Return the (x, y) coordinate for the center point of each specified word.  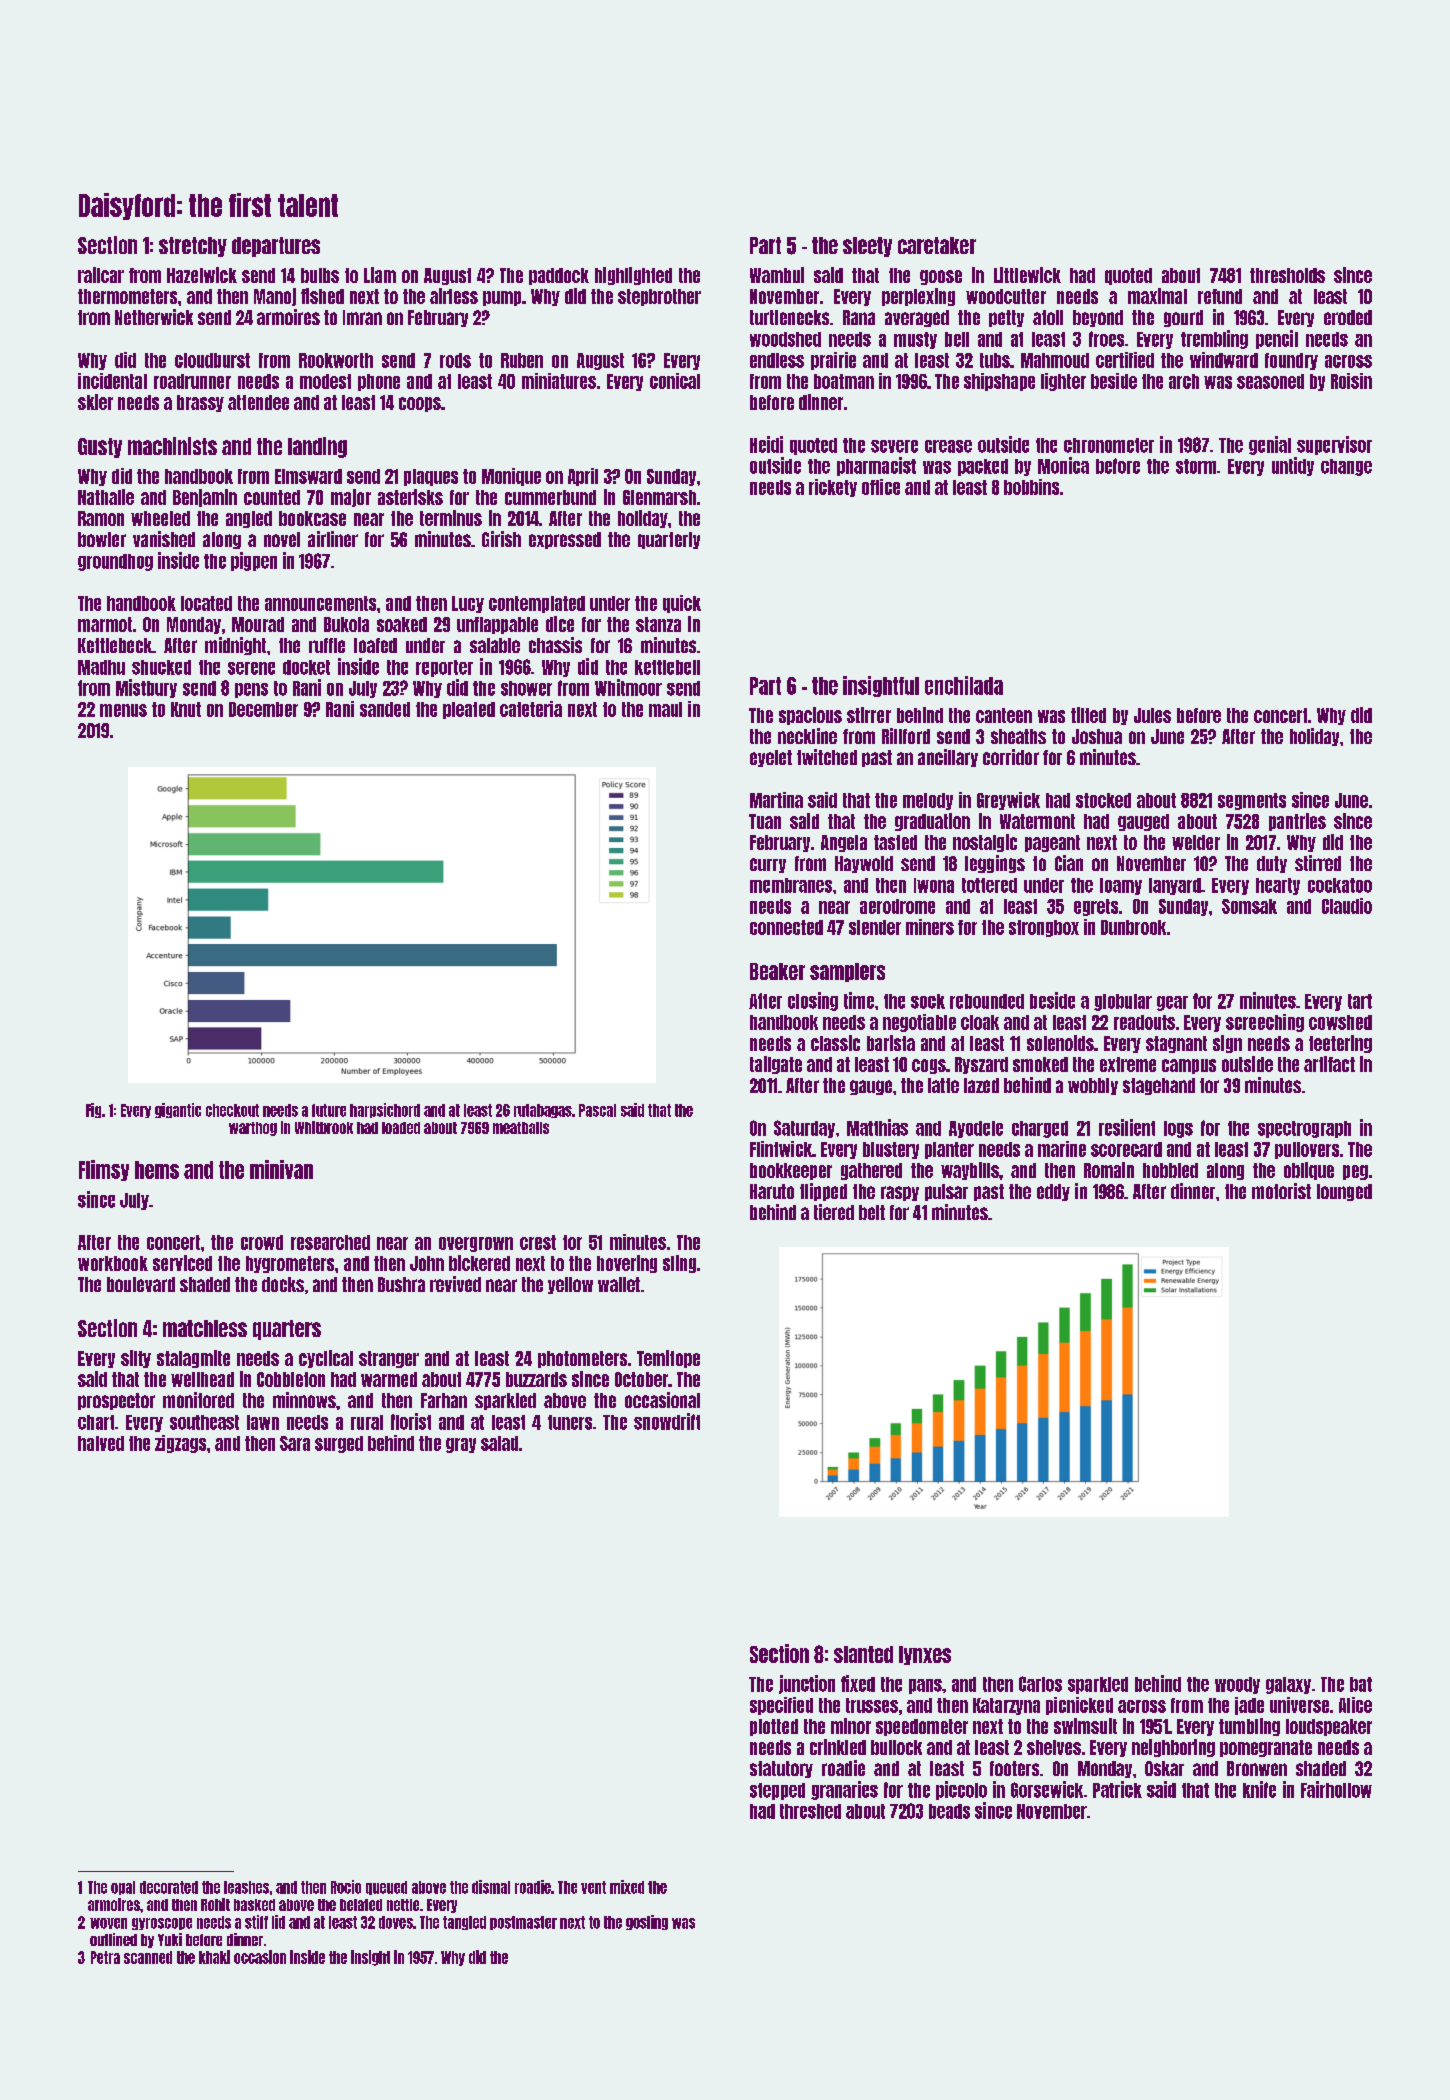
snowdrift (667, 1421)
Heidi (766, 444)
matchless (205, 1328)
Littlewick (1027, 275)
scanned (148, 1957)
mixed (627, 1887)
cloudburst (212, 360)
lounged (1344, 1192)
